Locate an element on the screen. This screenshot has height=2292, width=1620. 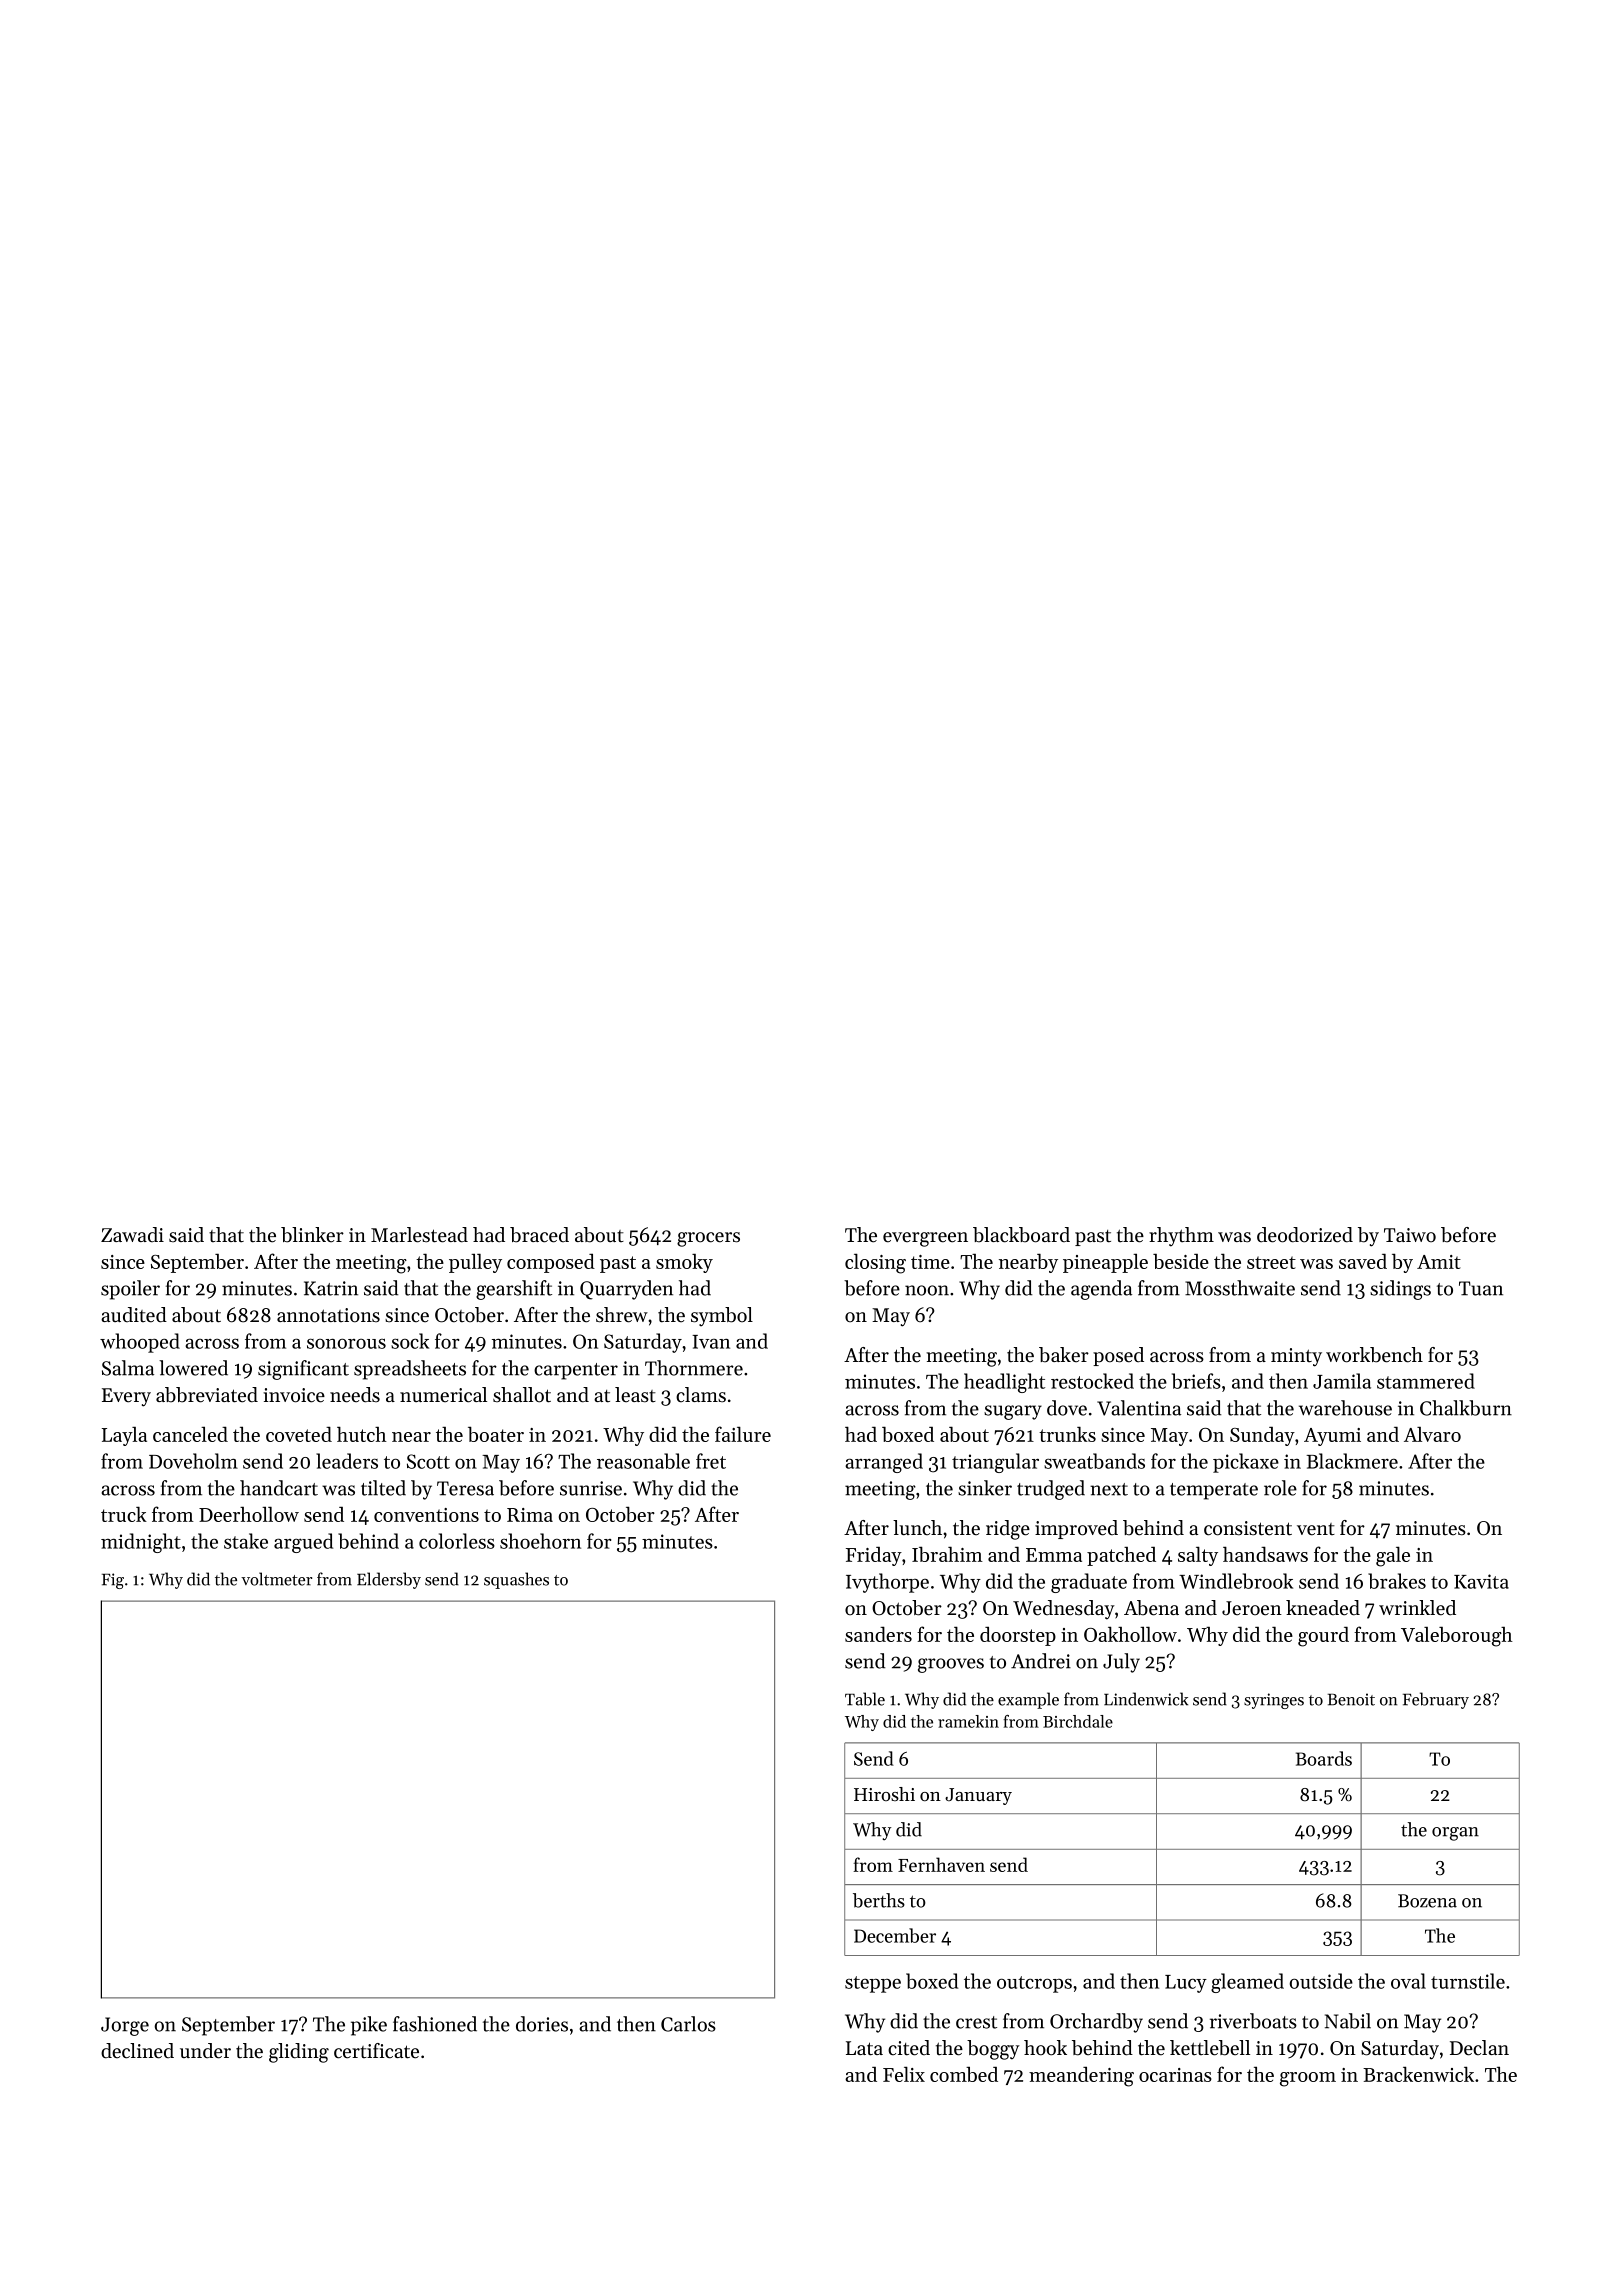
fret is located at coordinates (711, 1461).
